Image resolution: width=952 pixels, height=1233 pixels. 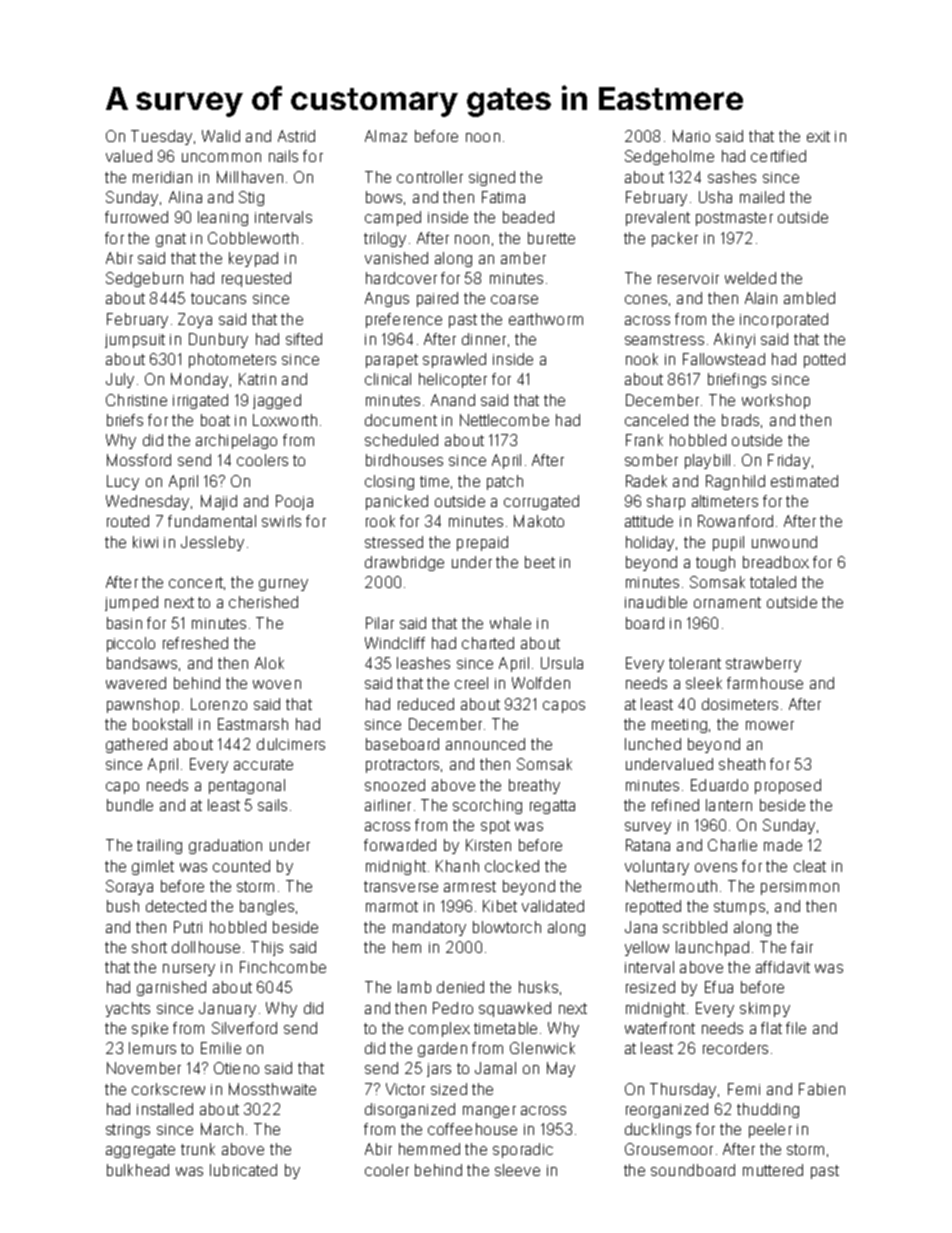 What do you see at coordinates (809, 298) in the screenshot?
I see `ambled` at bounding box center [809, 298].
